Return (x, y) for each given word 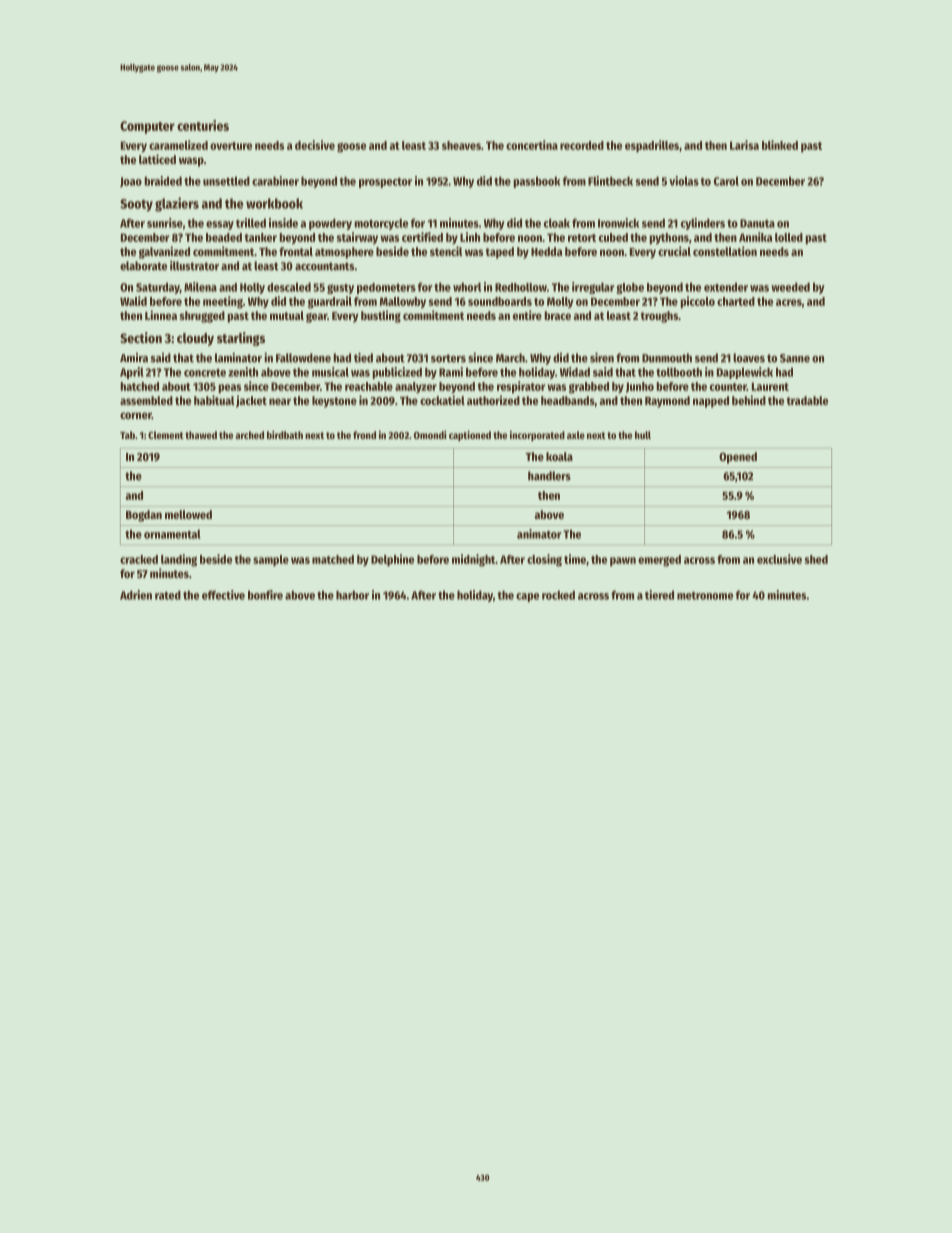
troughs (659, 317)
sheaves (461, 145)
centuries (203, 125)
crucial (674, 251)
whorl (467, 287)
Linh (470, 237)
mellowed (188, 514)
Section (141, 337)
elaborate (143, 266)
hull (643, 435)
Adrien (136, 595)
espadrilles (652, 146)
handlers (549, 476)
